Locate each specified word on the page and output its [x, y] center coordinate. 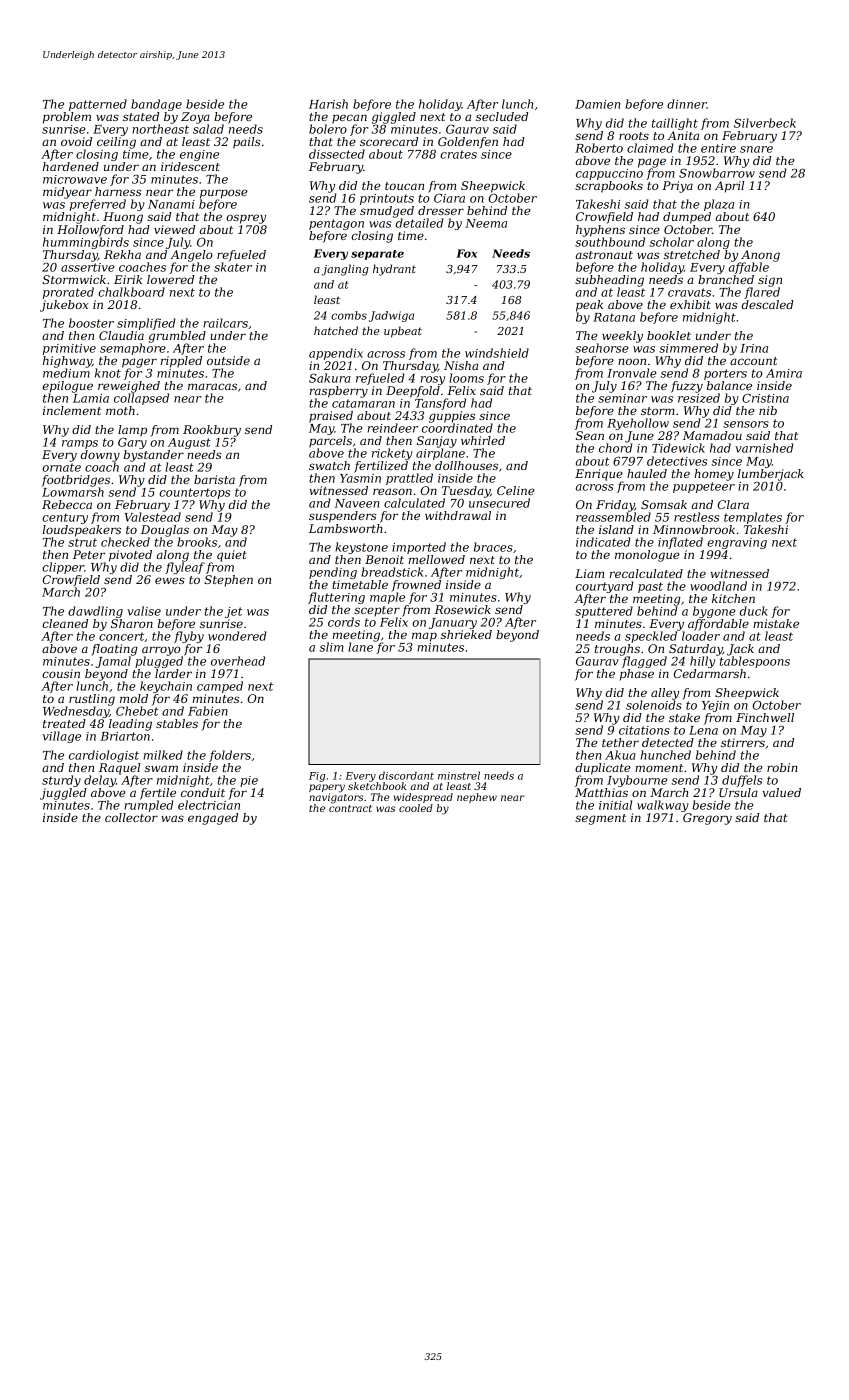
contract [350, 808]
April [729, 187]
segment [600, 819]
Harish [328, 104]
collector [131, 817]
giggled [394, 118]
